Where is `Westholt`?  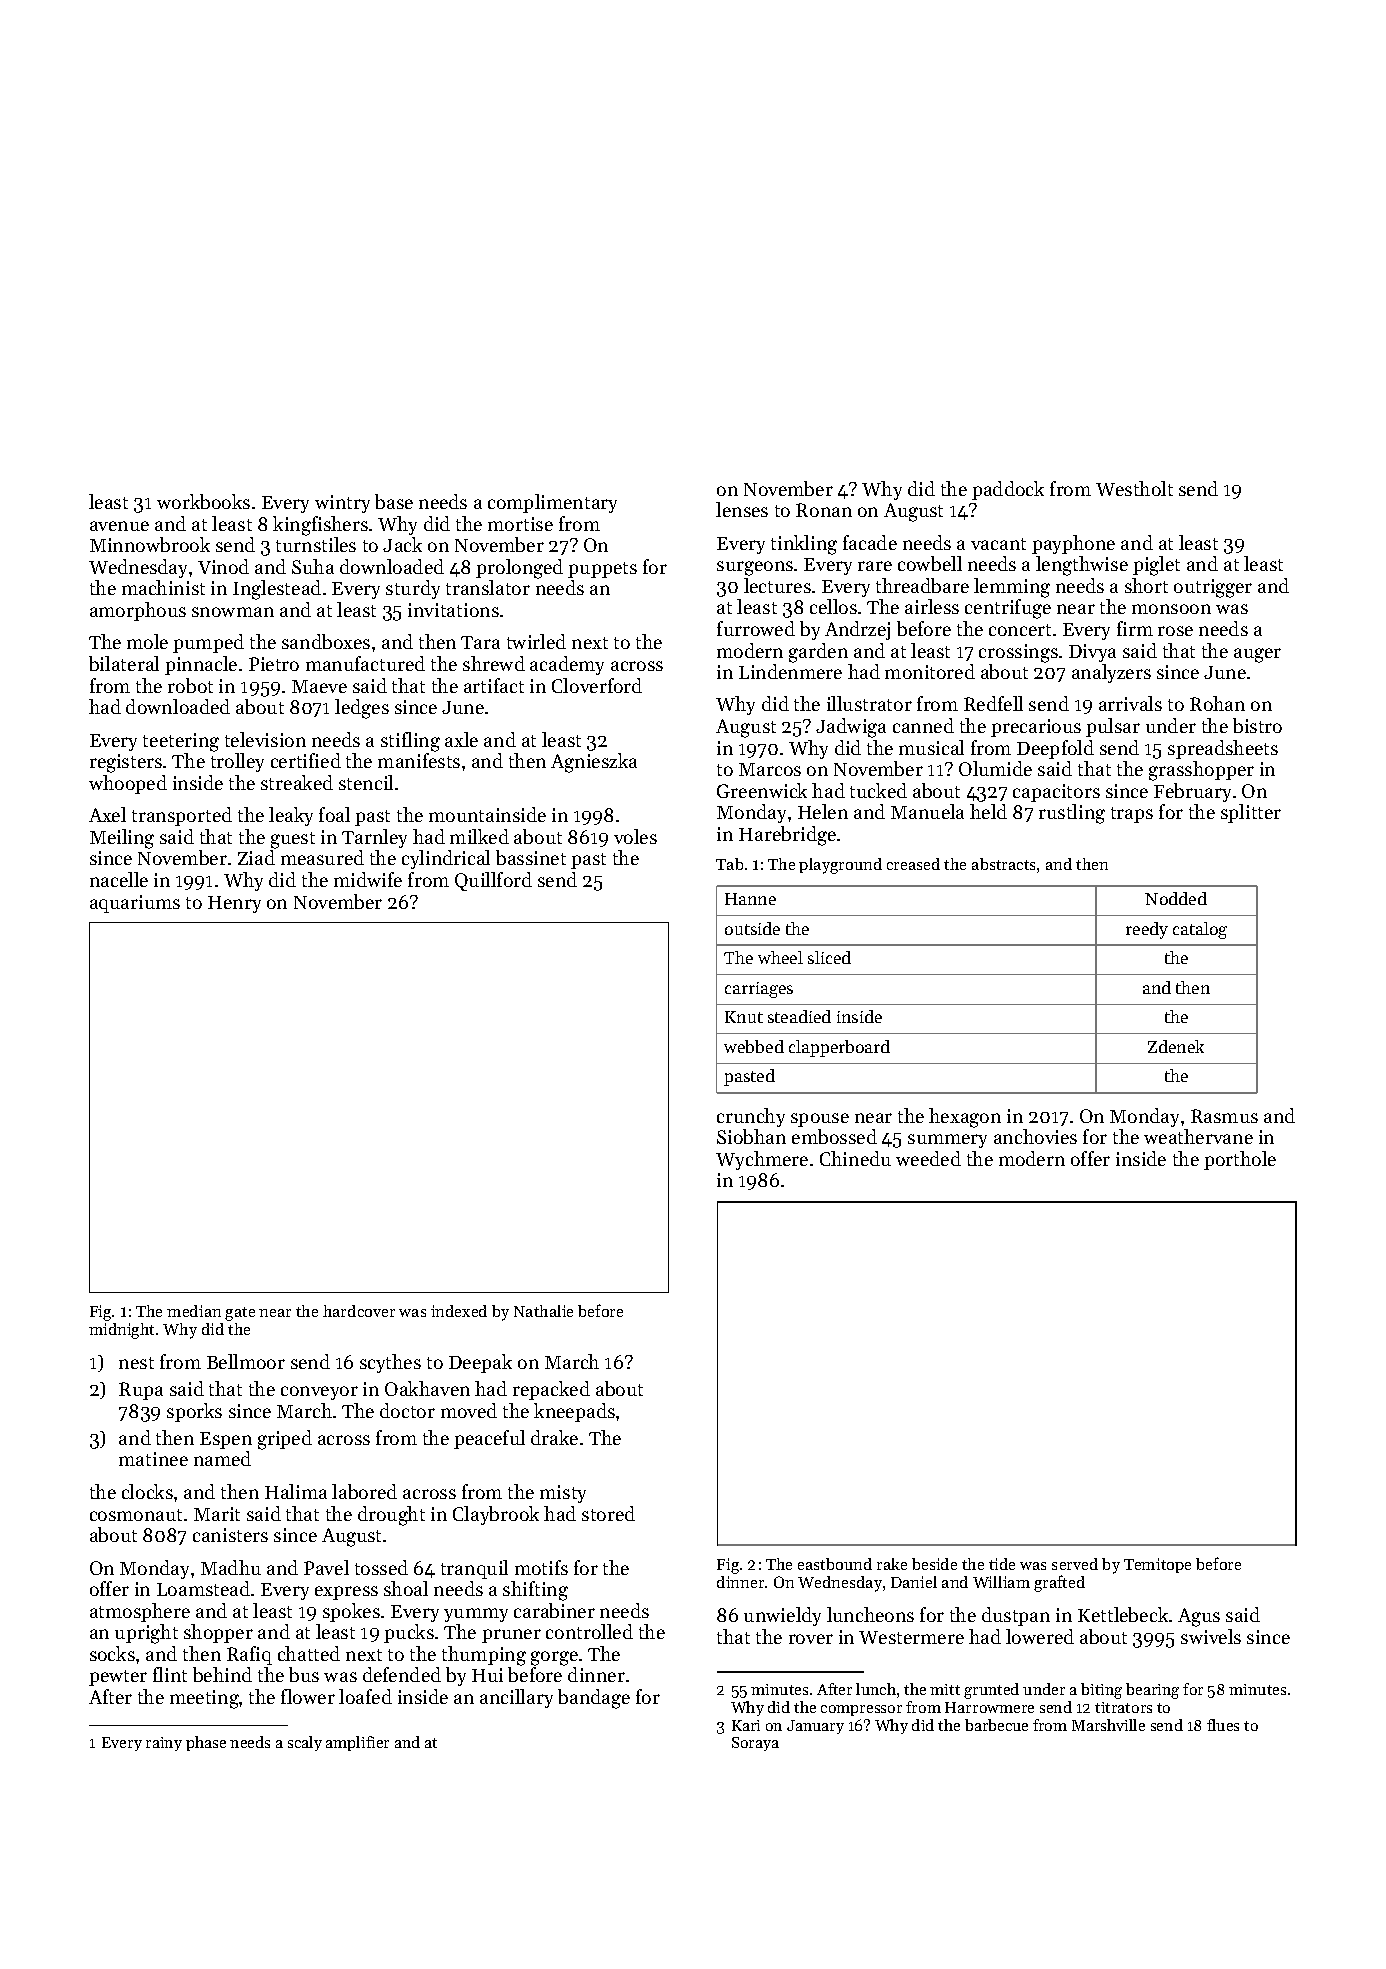 Westholt is located at coordinates (1134, 488).
